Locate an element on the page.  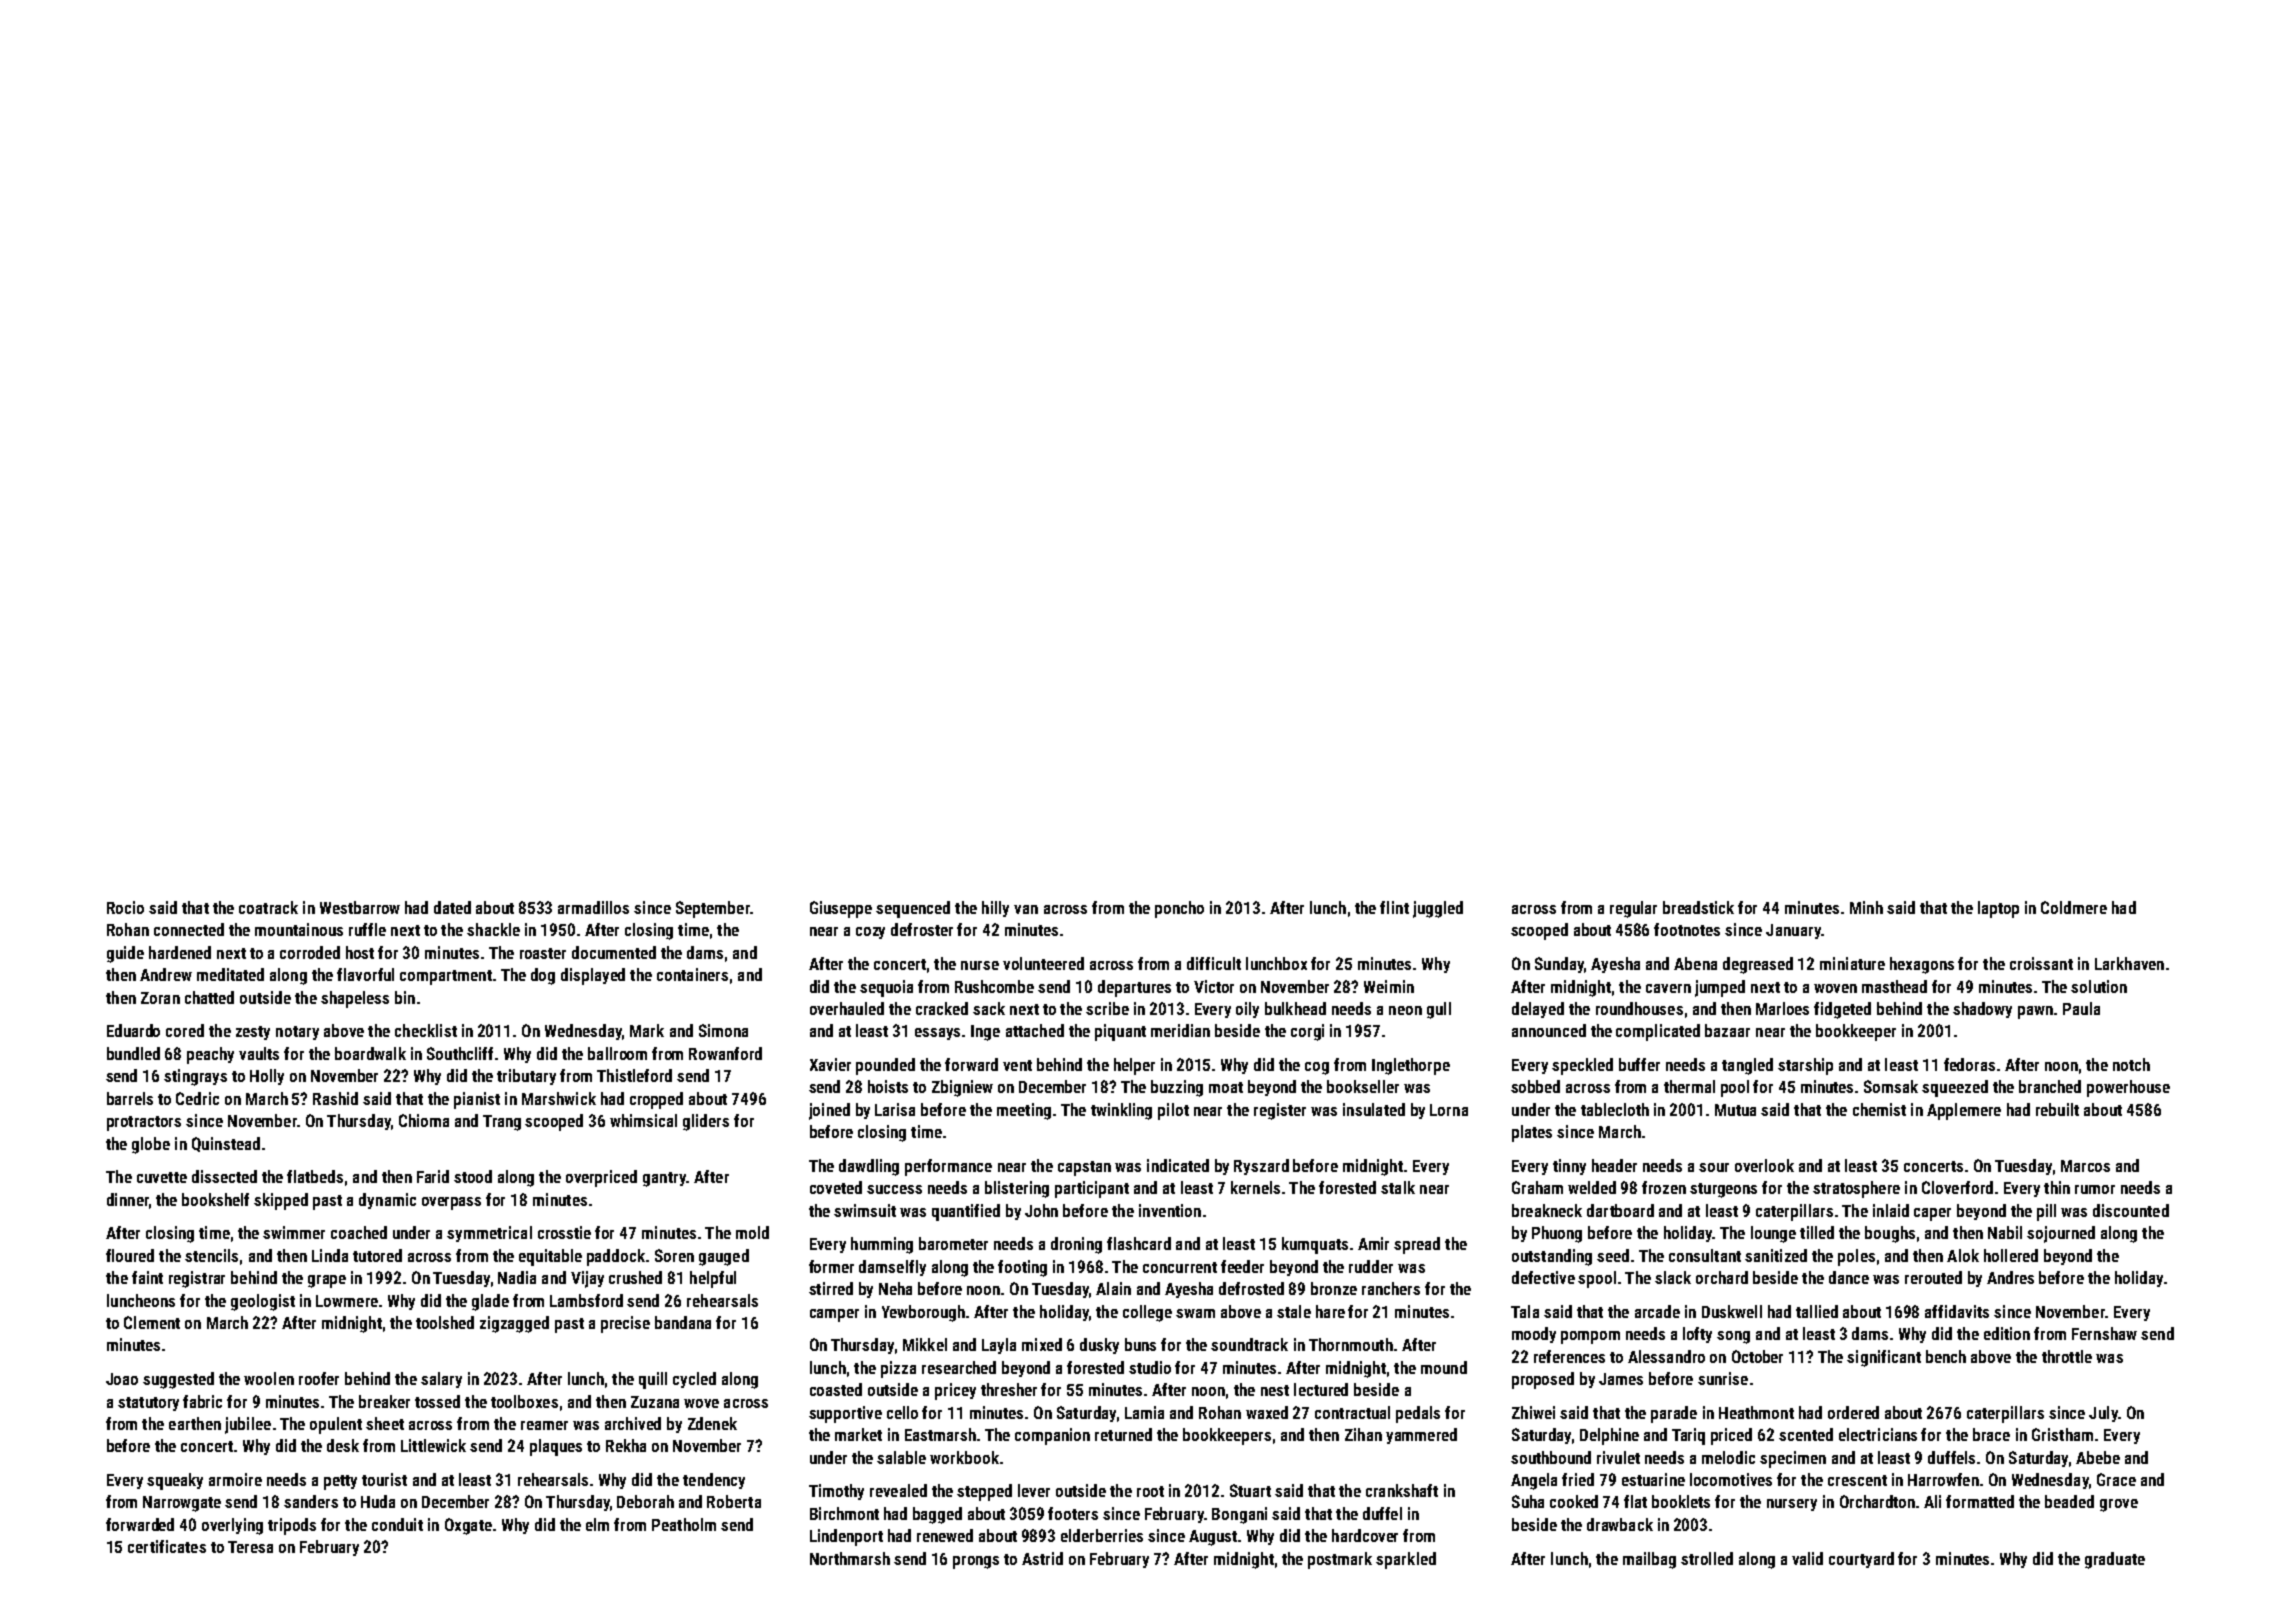
tallied is located at coordinates (1817, 1311).
